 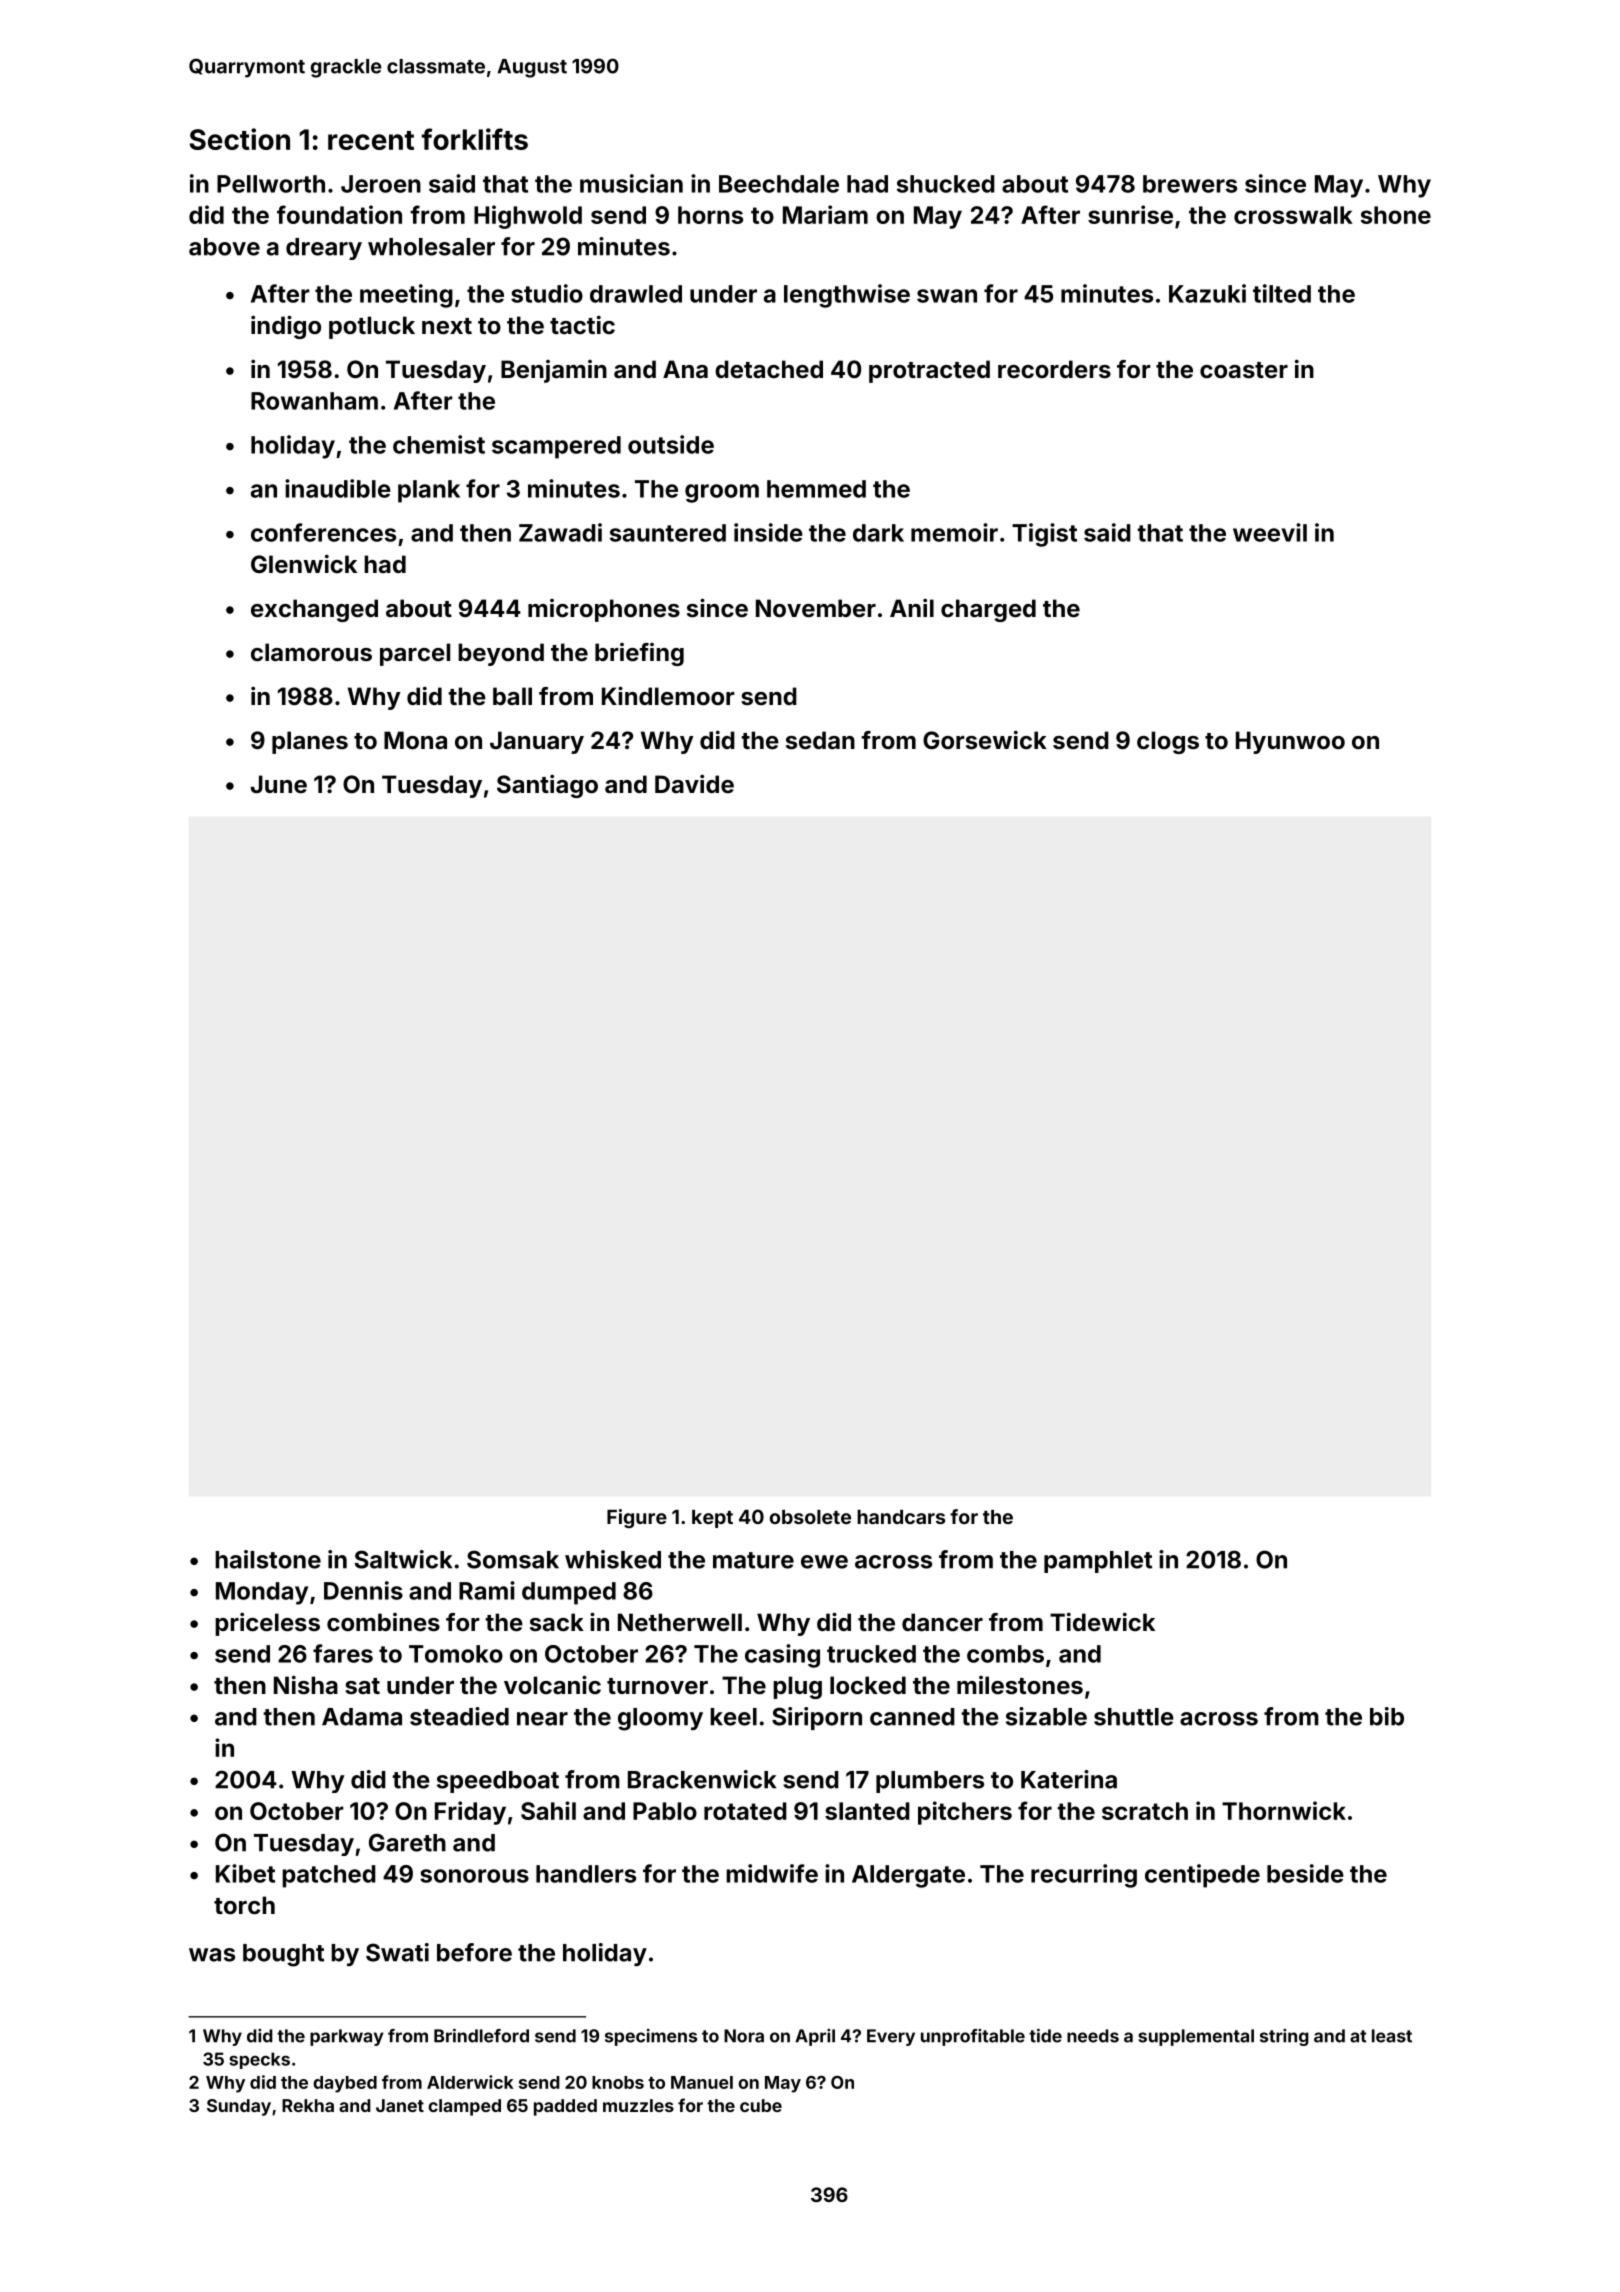 I want to click on coaster, so click(x=1244, y=370).
